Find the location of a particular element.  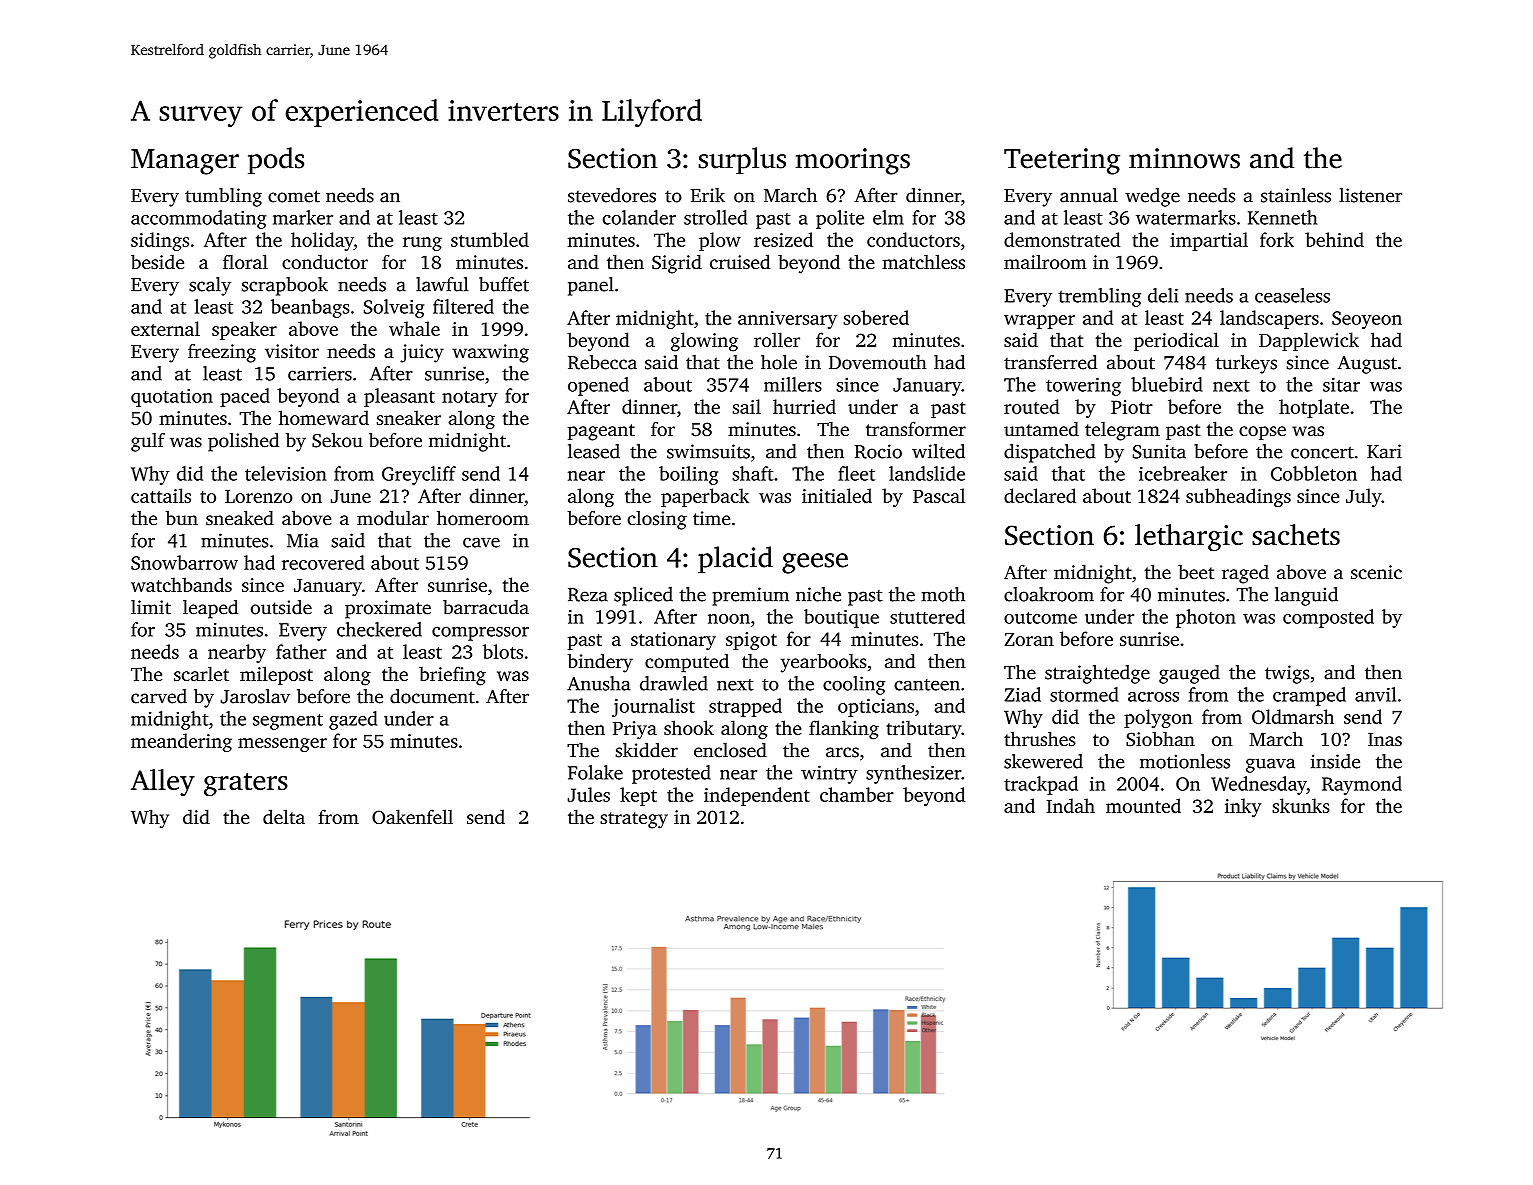

Siobhan is located at coordinates (1160, 739).
